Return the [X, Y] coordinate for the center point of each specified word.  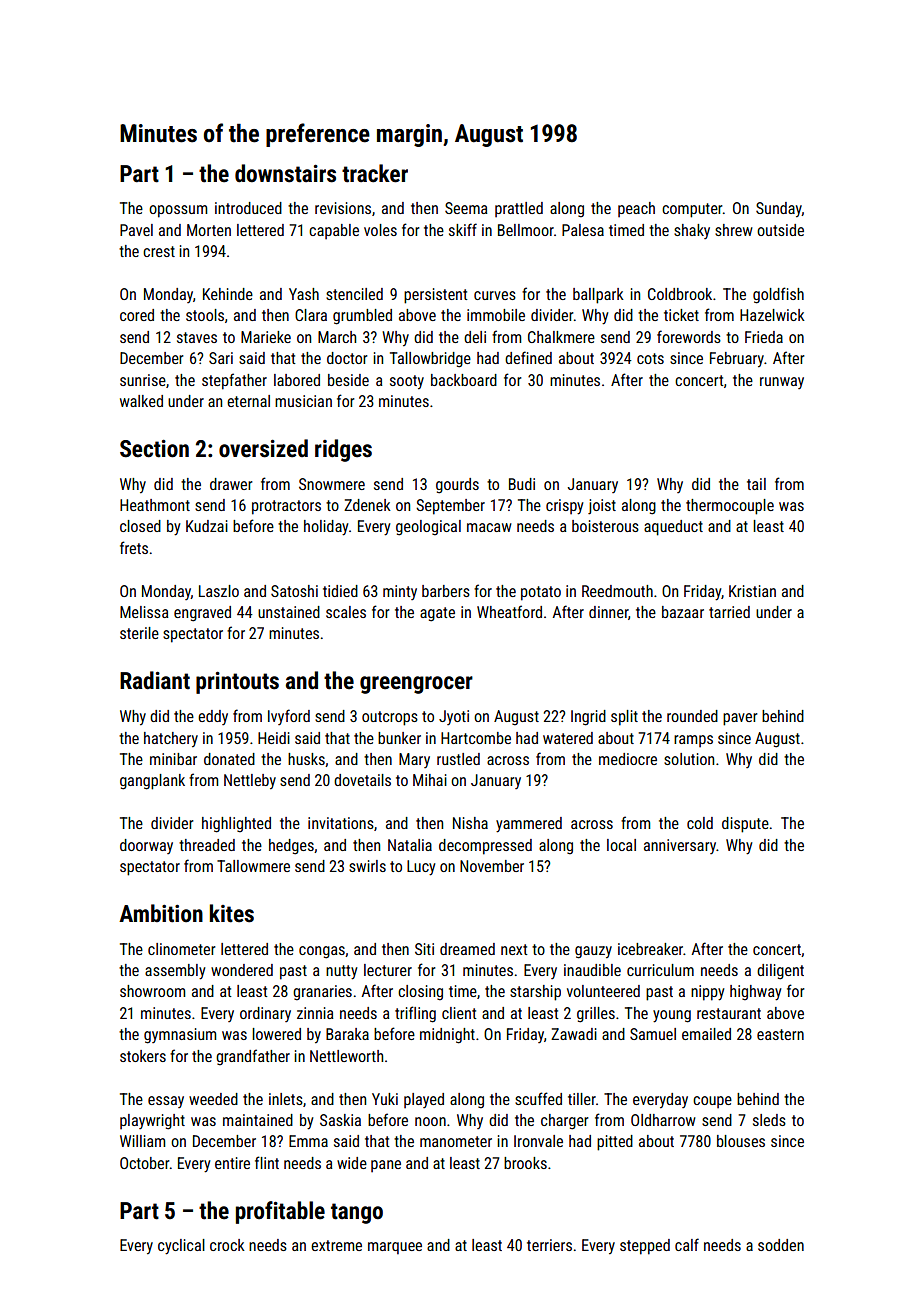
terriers [549, 1245]
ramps [693, 741]
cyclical [181, 1247]
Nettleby [250, 781]
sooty [407, 382]
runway [782, 383]
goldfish [778, 295]
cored [137, 315]
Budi [522, 484]
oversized [263, 448]
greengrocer [416, 685]
